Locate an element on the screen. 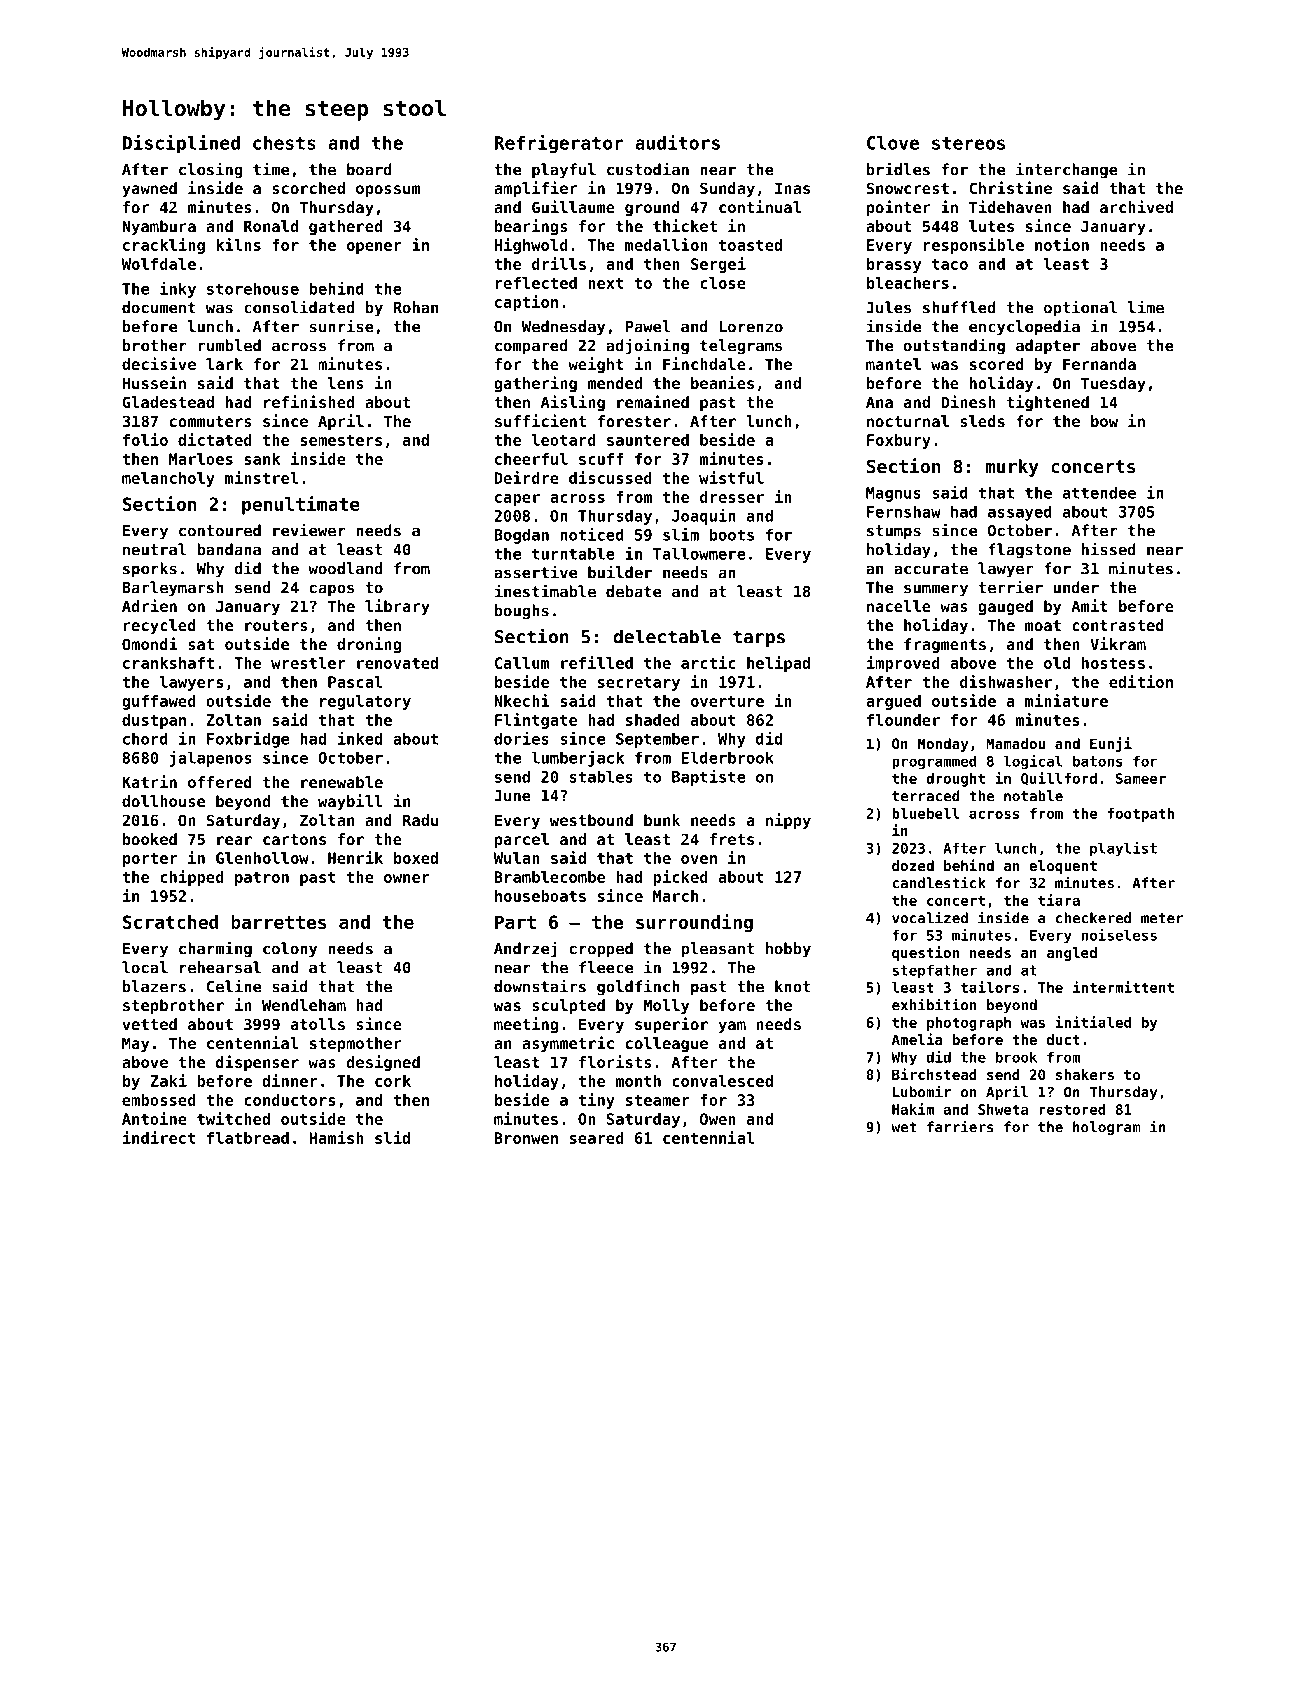  contrasted is located at coordinates (1118, 625).
